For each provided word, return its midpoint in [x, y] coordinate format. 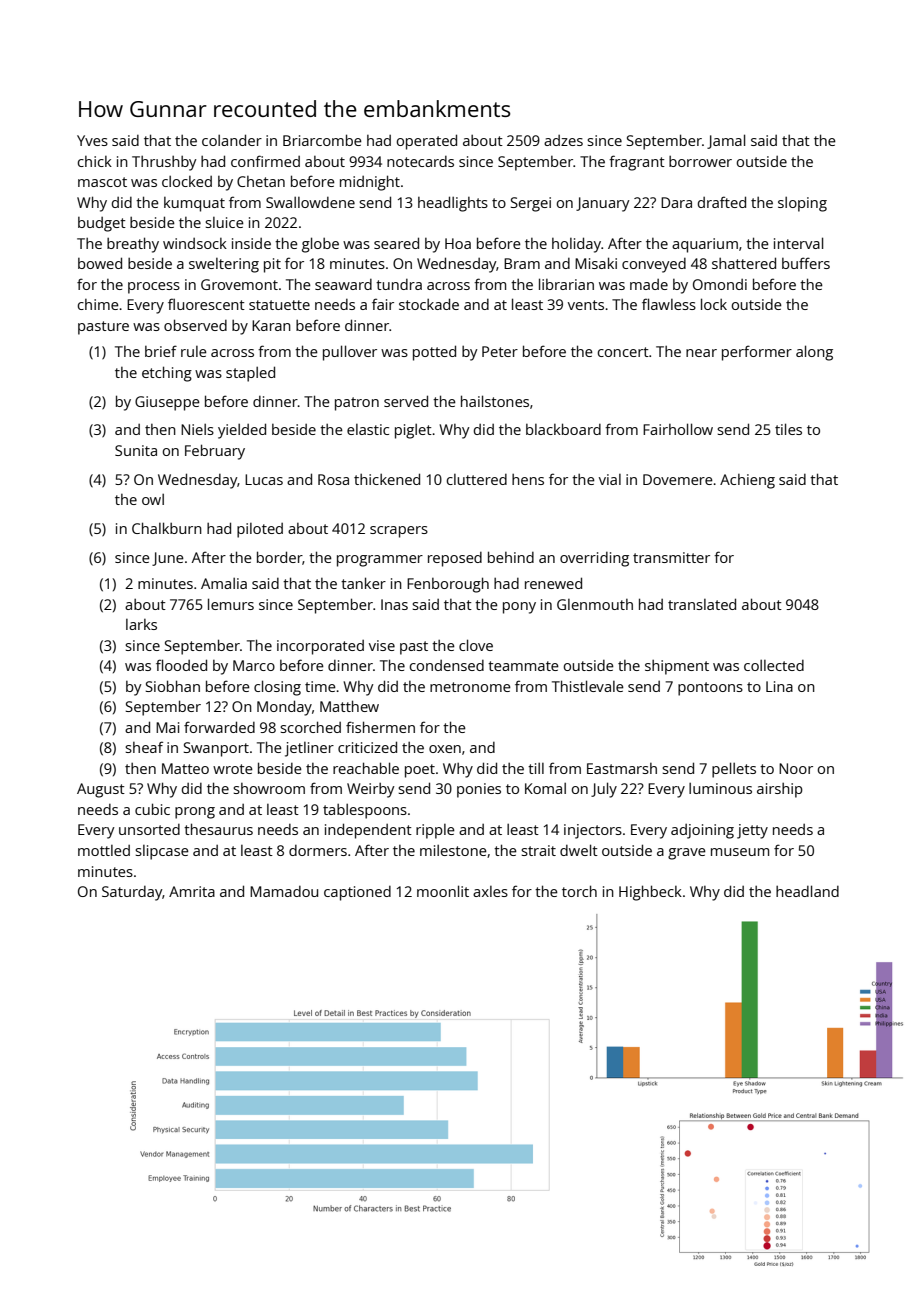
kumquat [194, 204]
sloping [802, 204]
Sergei [531, 204]
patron [357, 404]
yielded [242, 431]
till [536, 768]
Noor [796, 768]
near [701, 353]
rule [194, 351]
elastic [368, 429]
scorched [310, 727]
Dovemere [678, 479]
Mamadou [284, 891]
